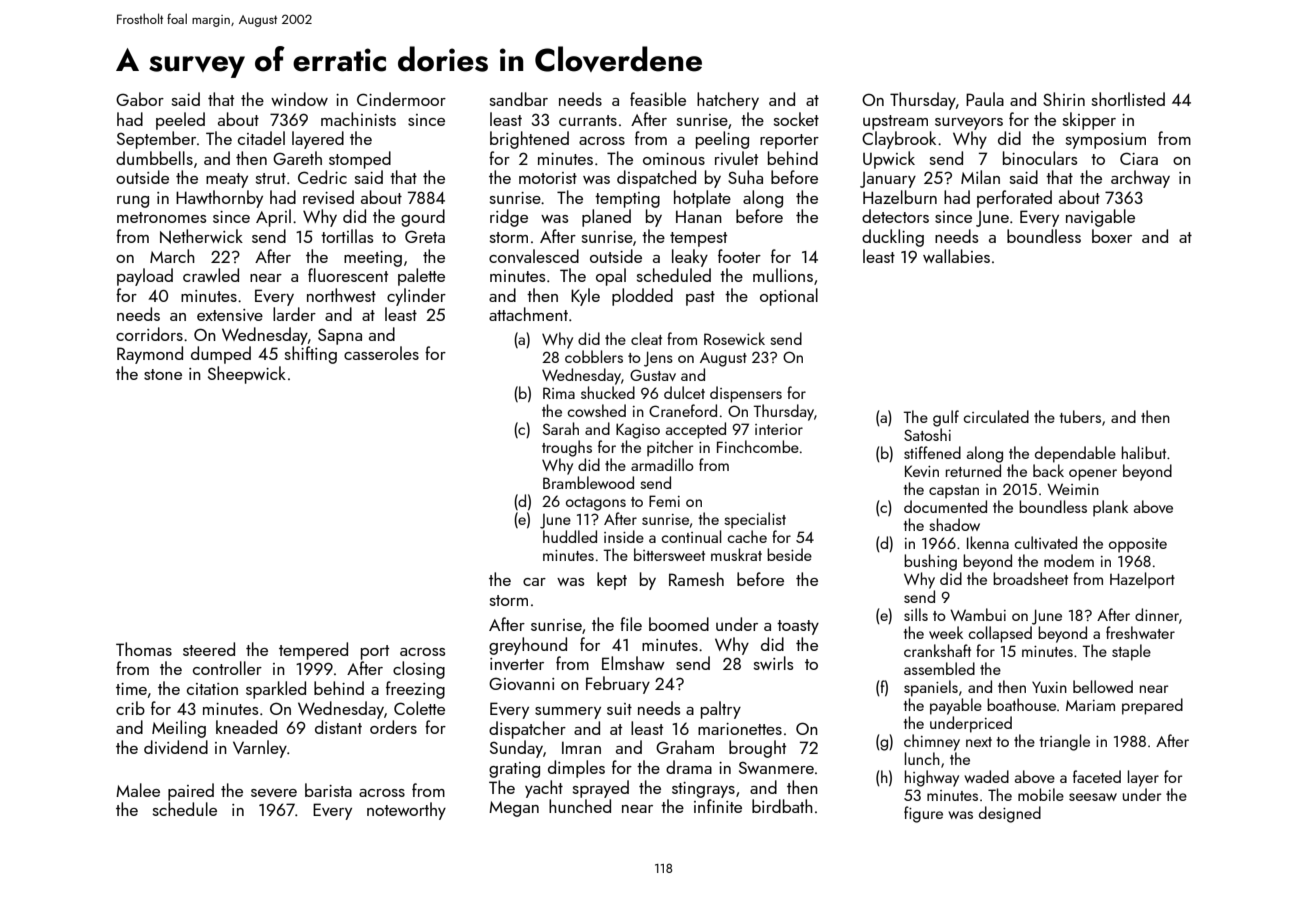  Describe the element at coordinates (514, 809) in the screenshot. I see `Megan` at that location.
